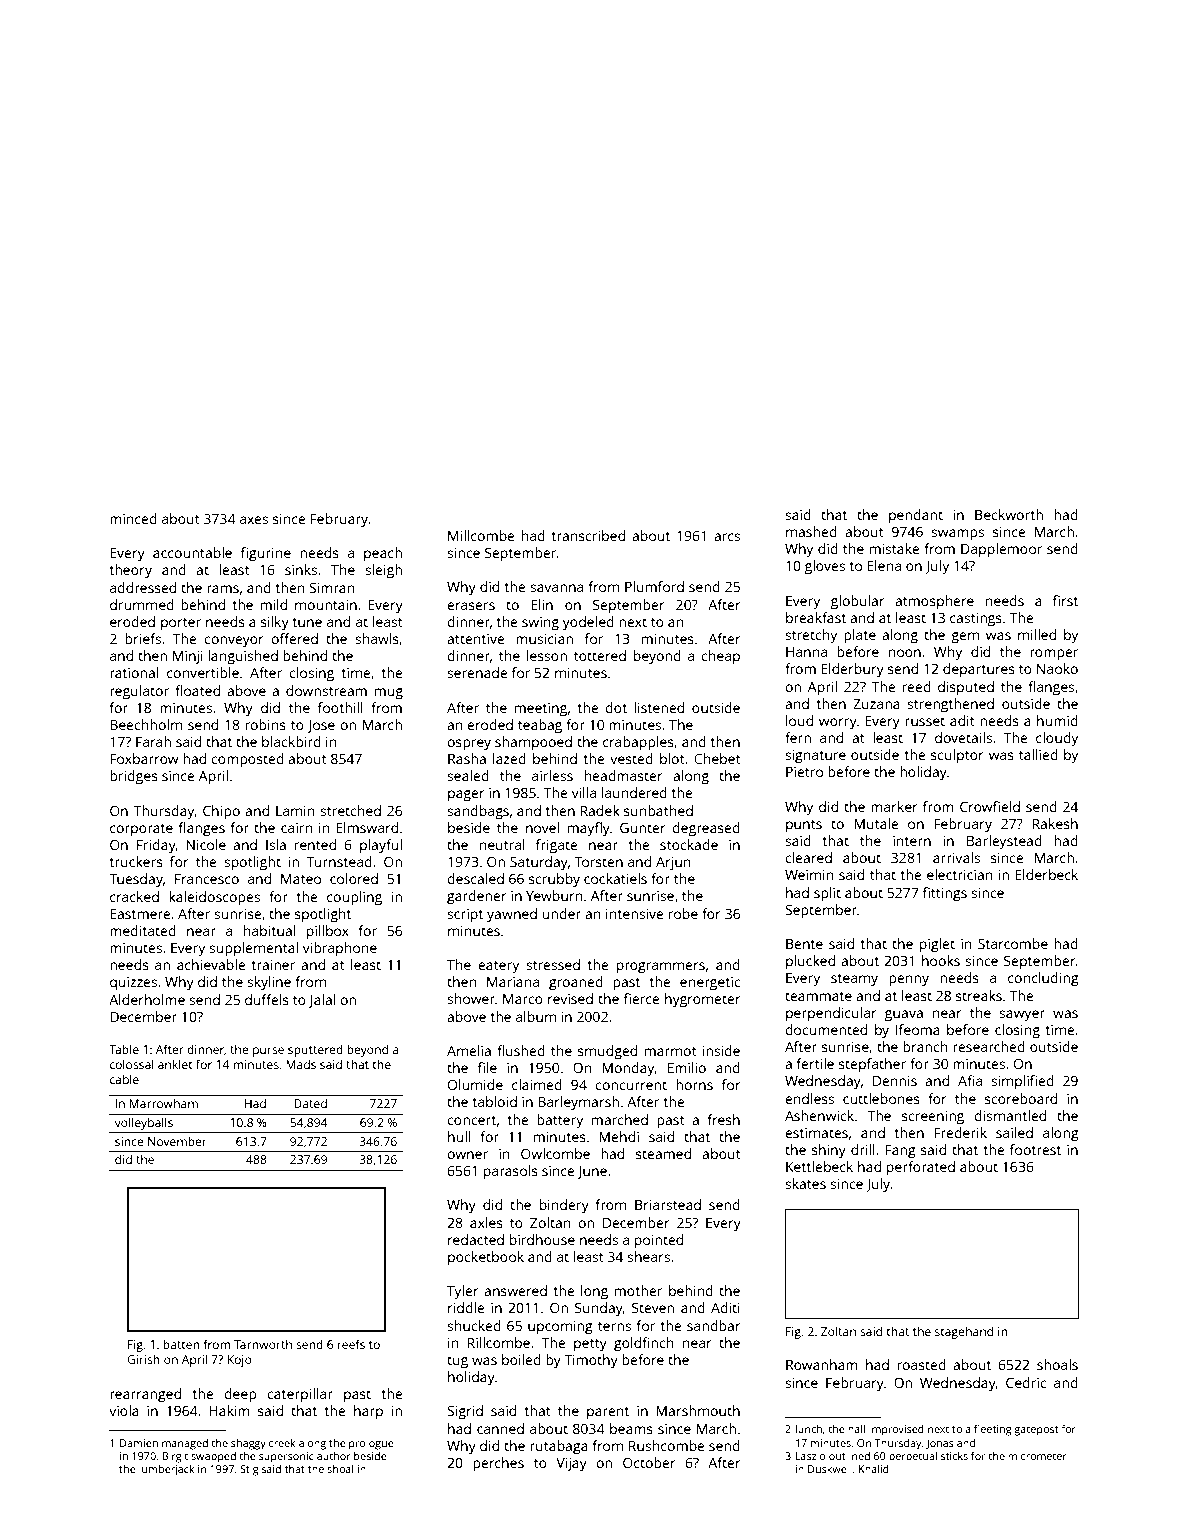 The width and height of the screenshot is (1188, 1537). What do you see at coordinates (286, 1457) in the screenshot?
I see `supersonic` at bounding box center [286, 1457].
